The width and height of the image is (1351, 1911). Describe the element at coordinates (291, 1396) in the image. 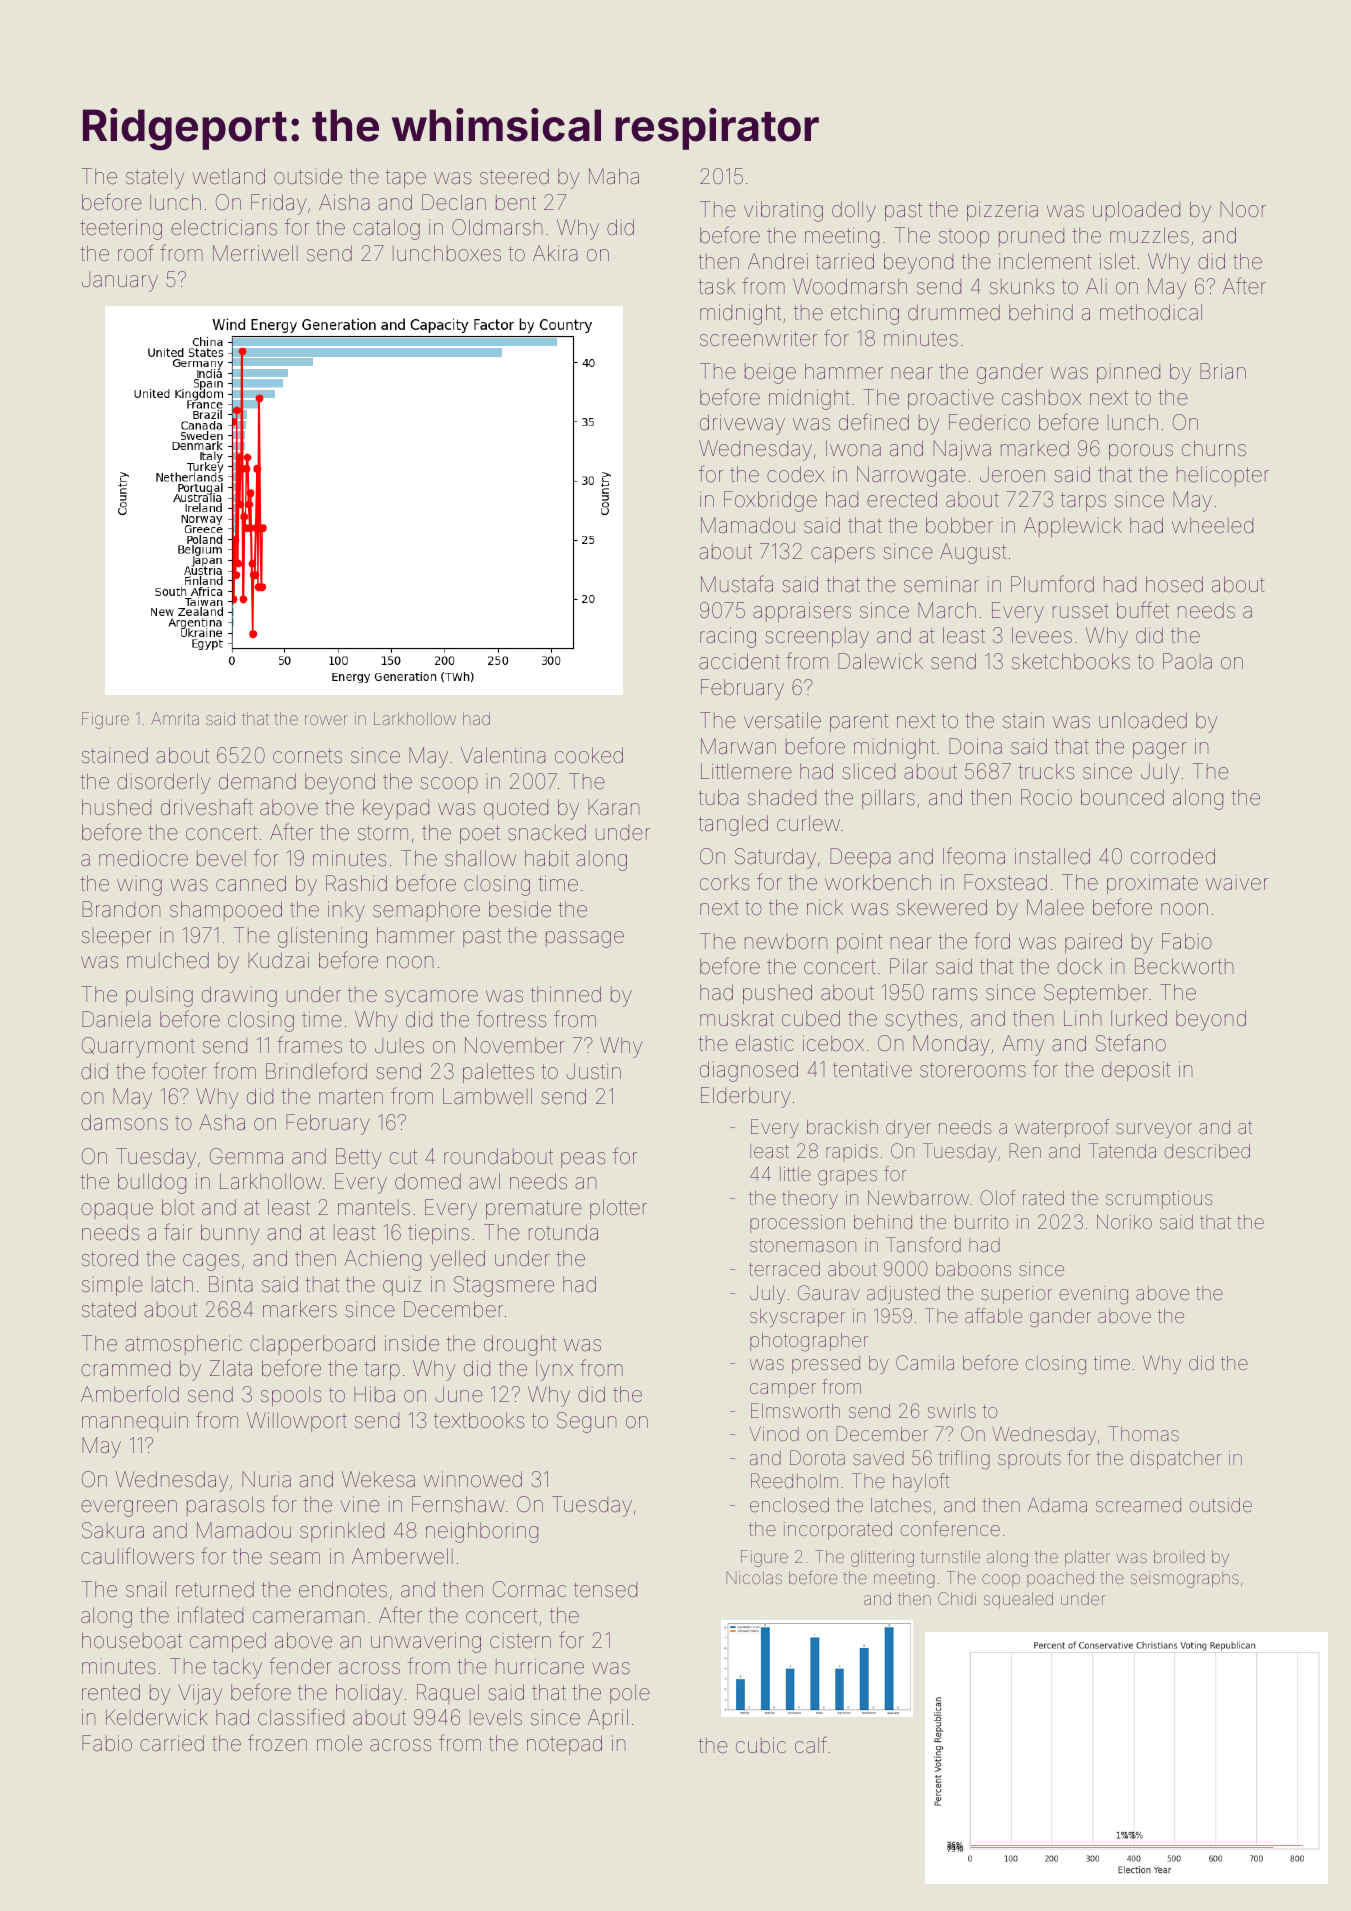

I see `spools` at that location.
